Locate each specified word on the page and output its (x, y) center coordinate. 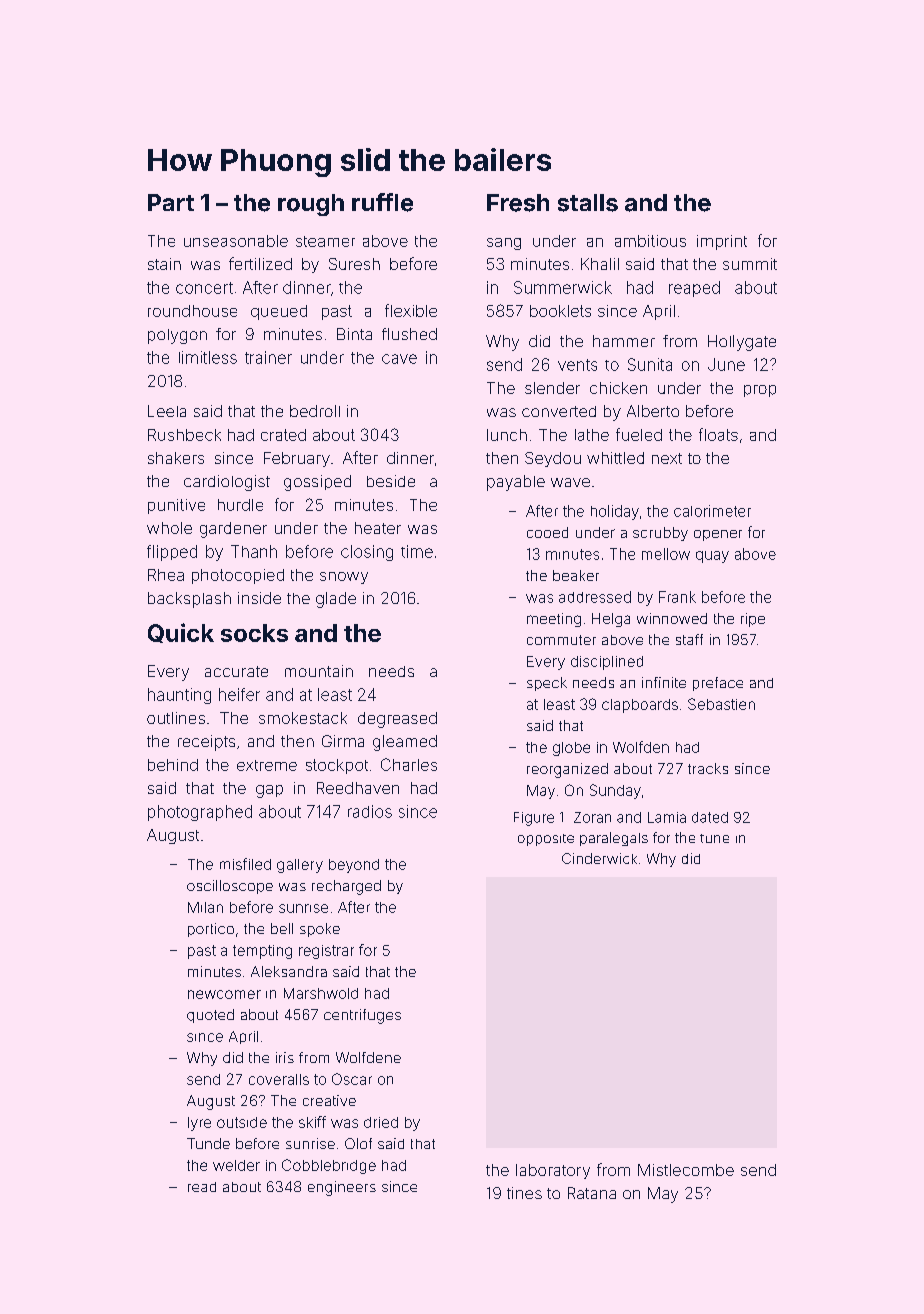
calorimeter (712, 511)
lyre (199, 1124)
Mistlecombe (686, 1170)
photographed (200, 813)
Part (171, 202)
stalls (588, 203)
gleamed (405, 743)
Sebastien (721, 704)
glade (336, 600)
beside (391, 481)
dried (381, 1122)
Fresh (518, 203)
